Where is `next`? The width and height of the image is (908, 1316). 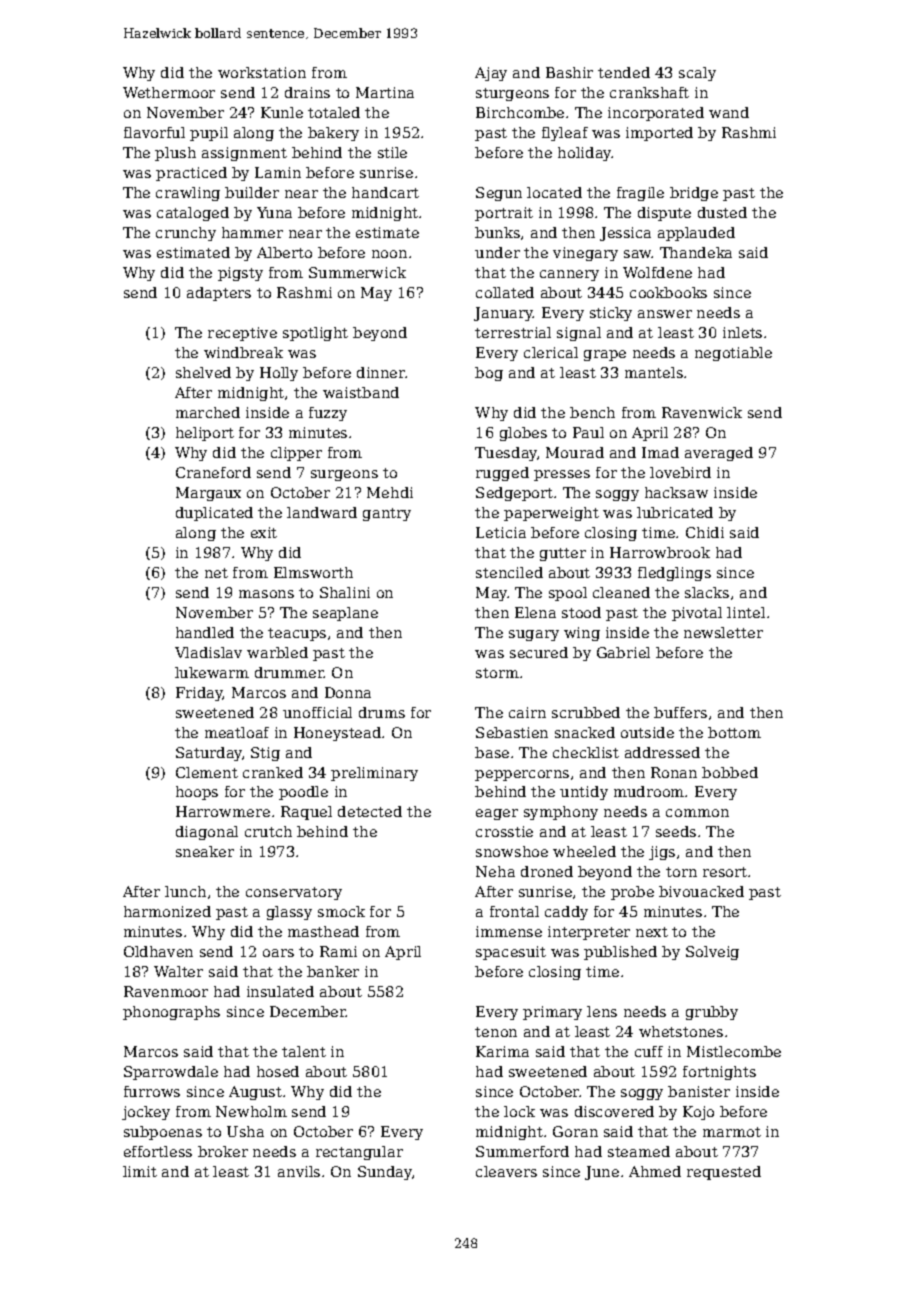
next is located at coordinates (652, 932).
